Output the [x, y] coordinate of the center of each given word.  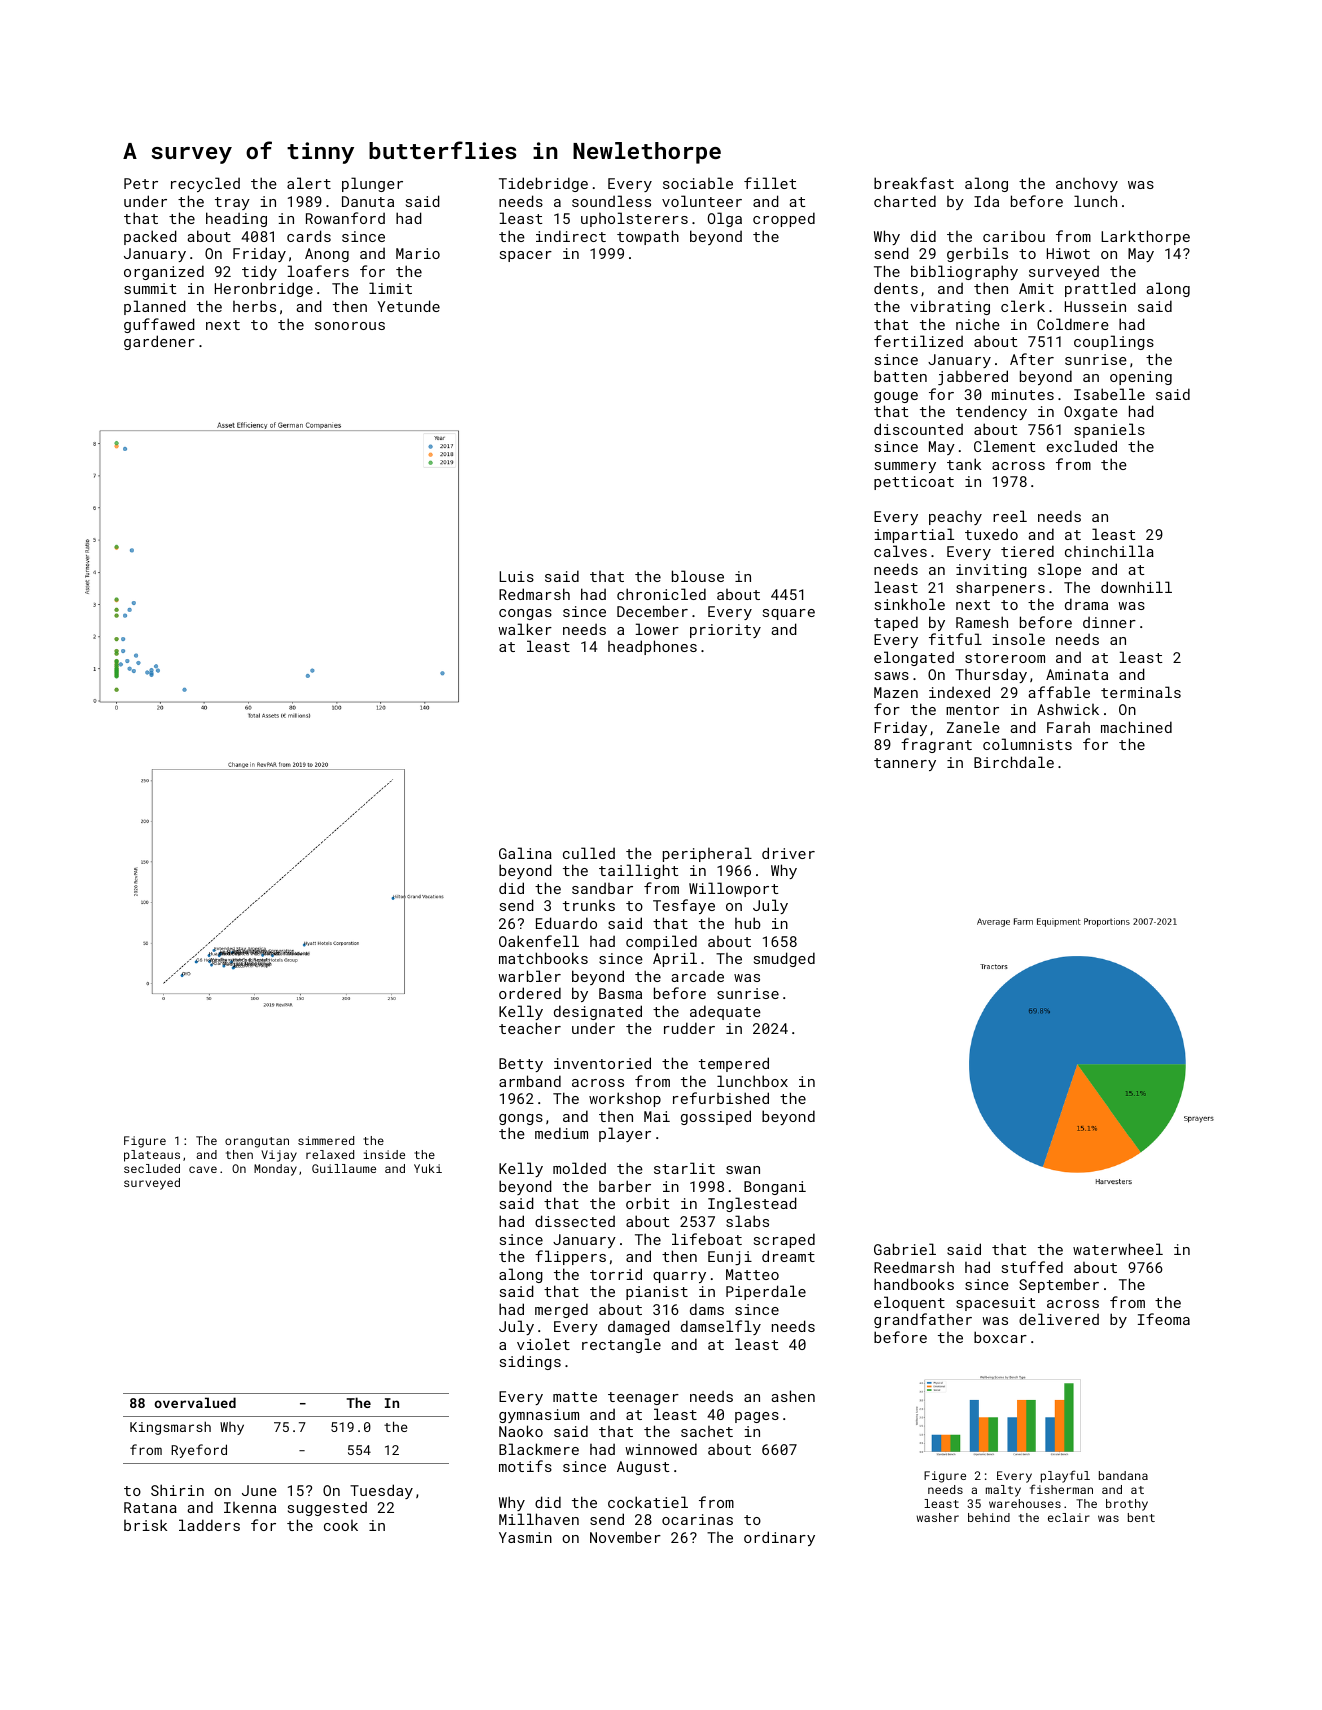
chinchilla [1109, 551]
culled [589, 853]
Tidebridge [543, 184]
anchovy [1087, 185]
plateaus [152, 1156]
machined [1136, 727]
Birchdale [1014, 762]
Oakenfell [539, 941]
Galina [525, 853]
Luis [516, 576]
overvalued [195, 1402]
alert [309, 183]
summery [905, 467]
